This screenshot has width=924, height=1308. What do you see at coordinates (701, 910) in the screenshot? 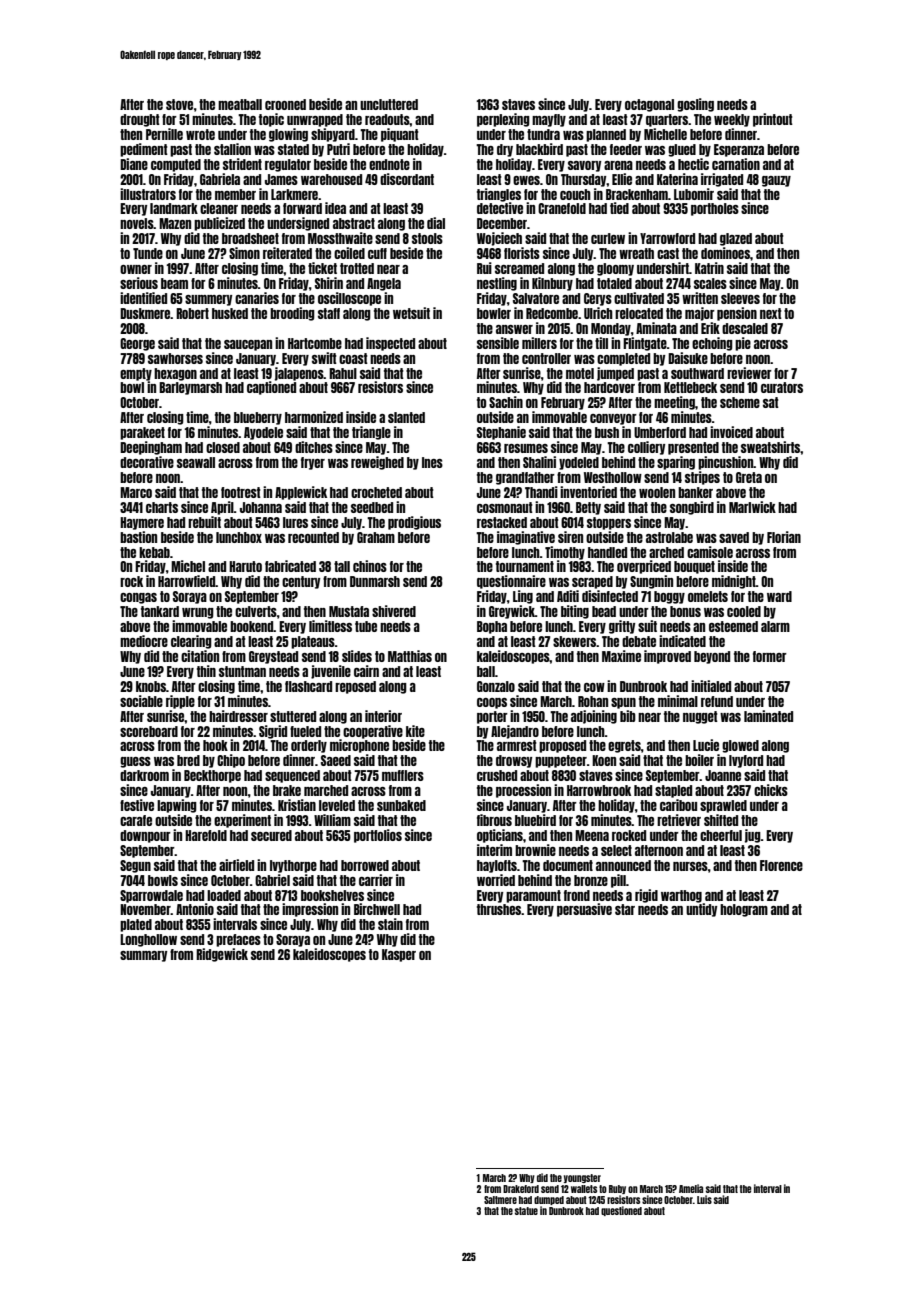
I see `untidy` at bounding box center [701, 910].
